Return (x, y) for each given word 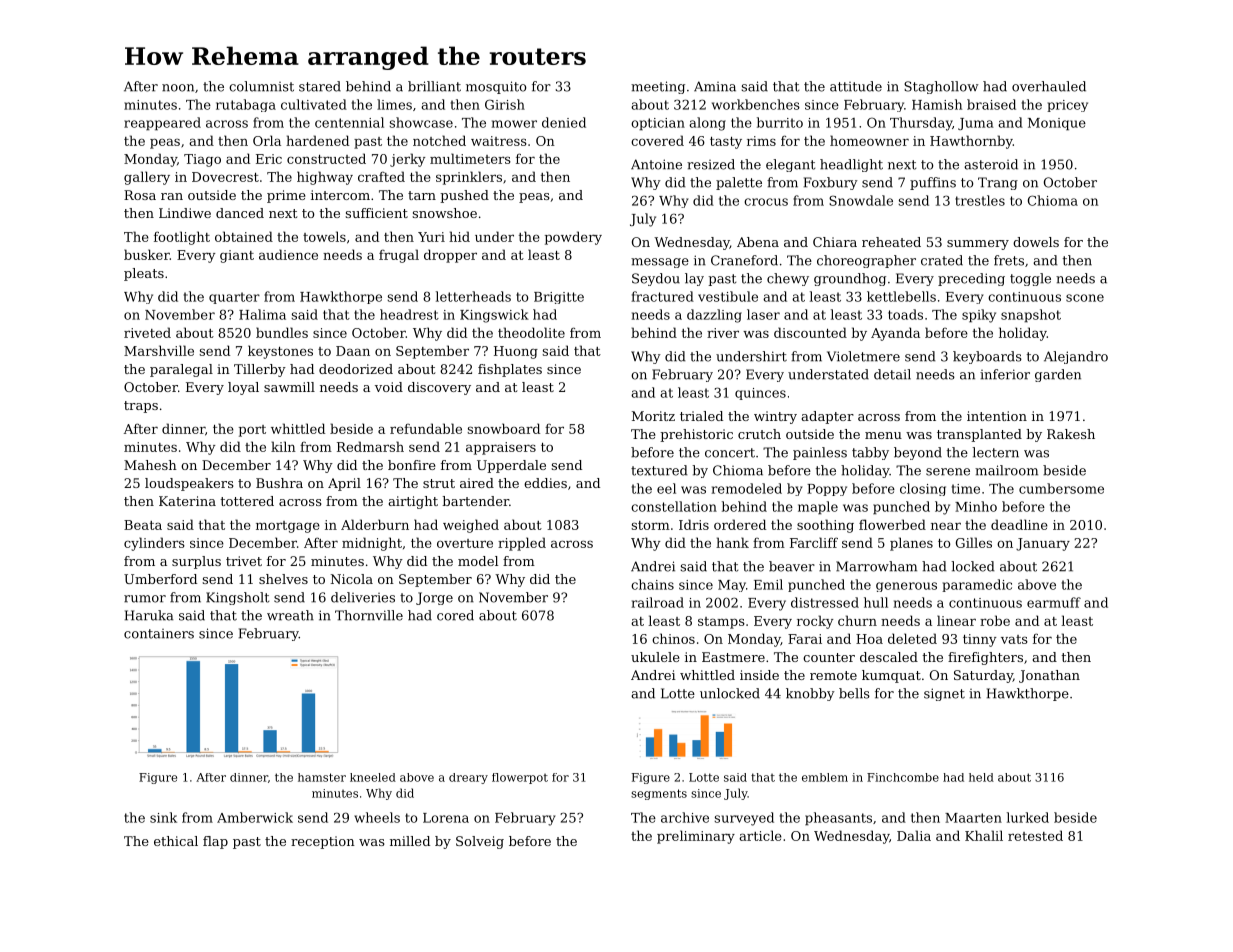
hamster (322, 777)
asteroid (991, 164)
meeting (658, 87)
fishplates (510, 370)
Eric (269, 159)
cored (455, 615)
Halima (262, 314)
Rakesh (1071, 434)
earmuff (1054, 602)
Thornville (369, 615)
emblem (825, 777)
